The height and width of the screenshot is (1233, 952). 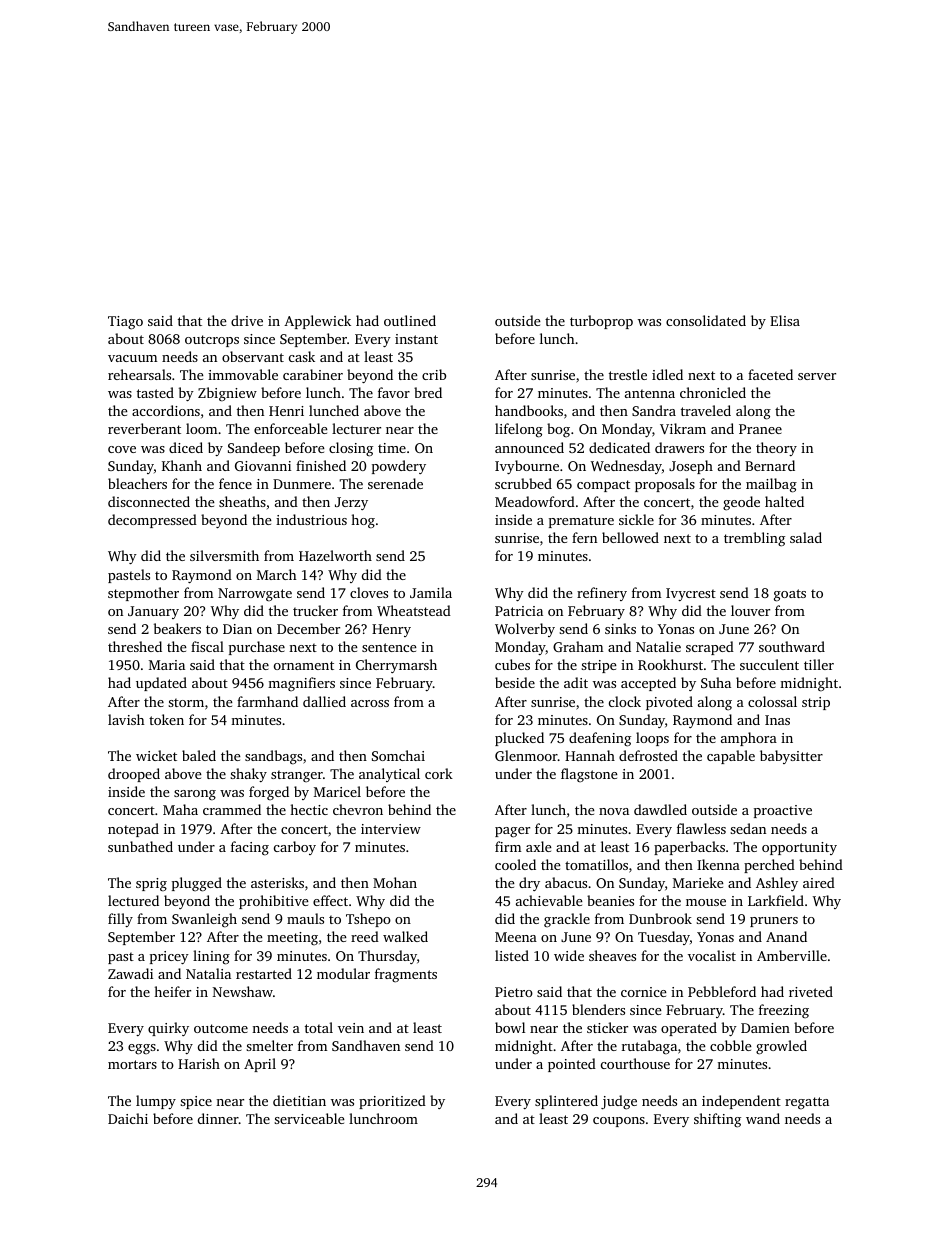 What do you see at coordinates (785, 320) in the screenshot?
I see `Elisa` at bounding box center [785, 320].
